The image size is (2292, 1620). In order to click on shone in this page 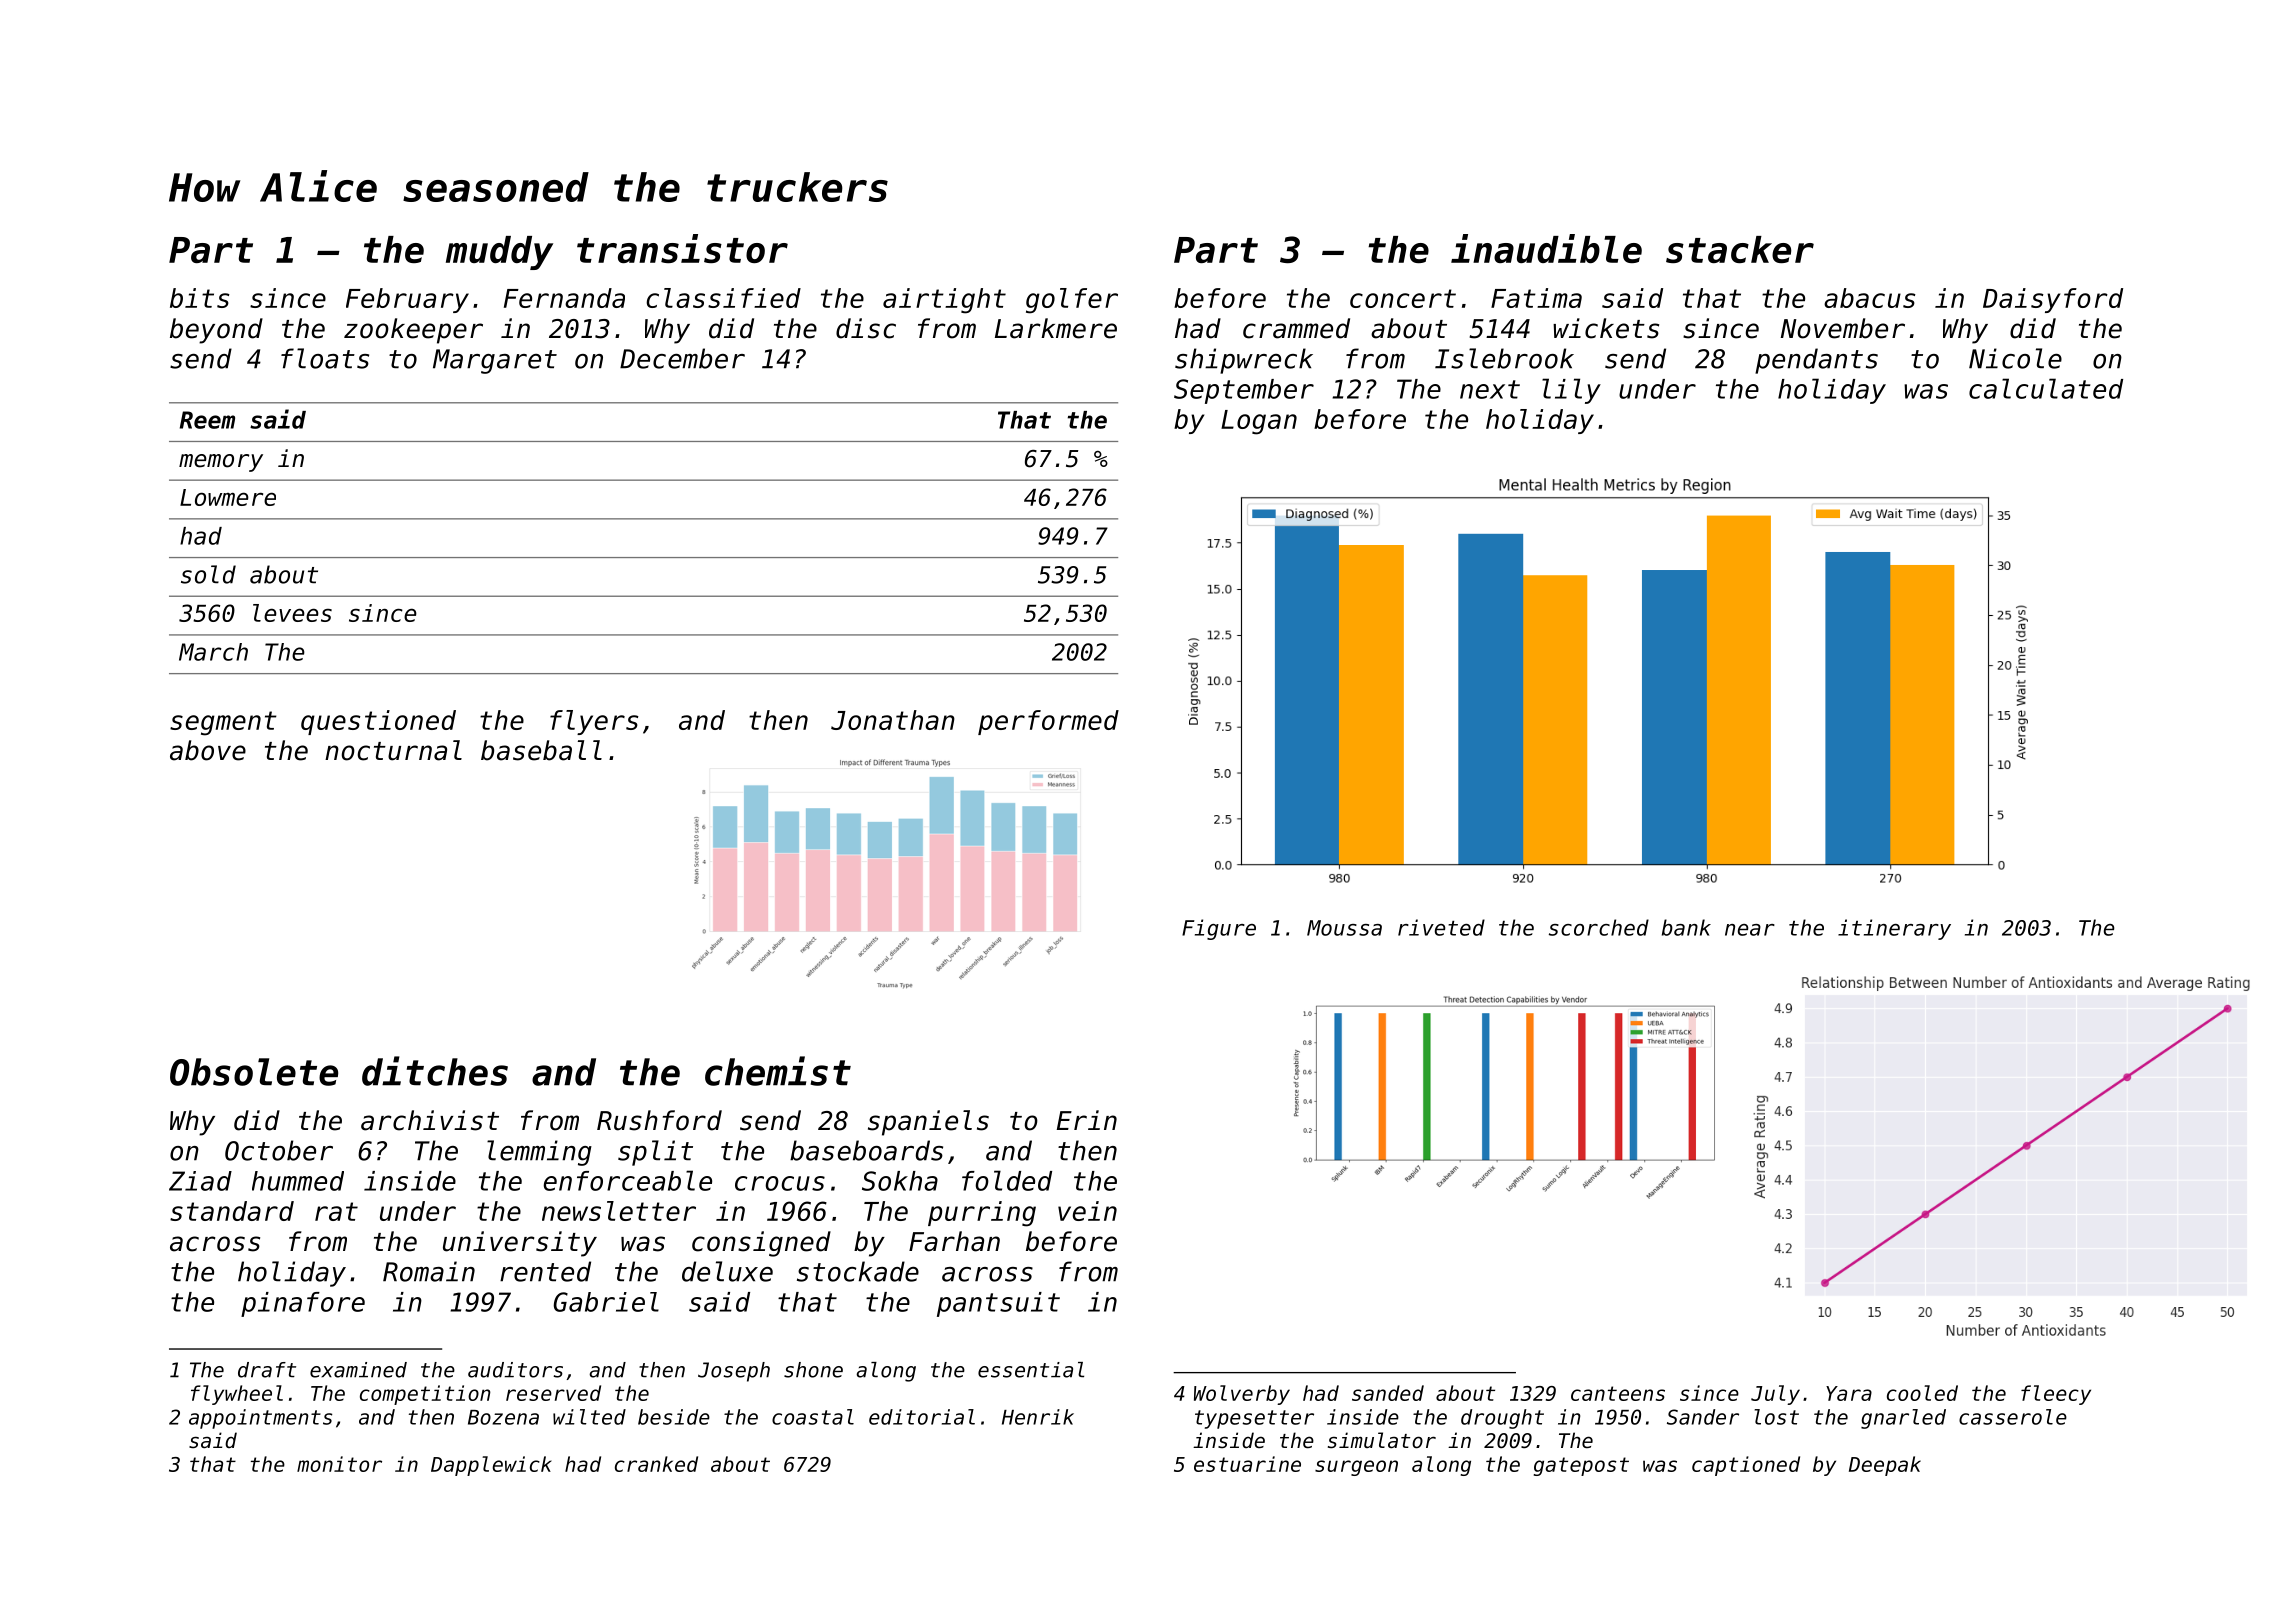, I will do `click(813, 1370)`.
